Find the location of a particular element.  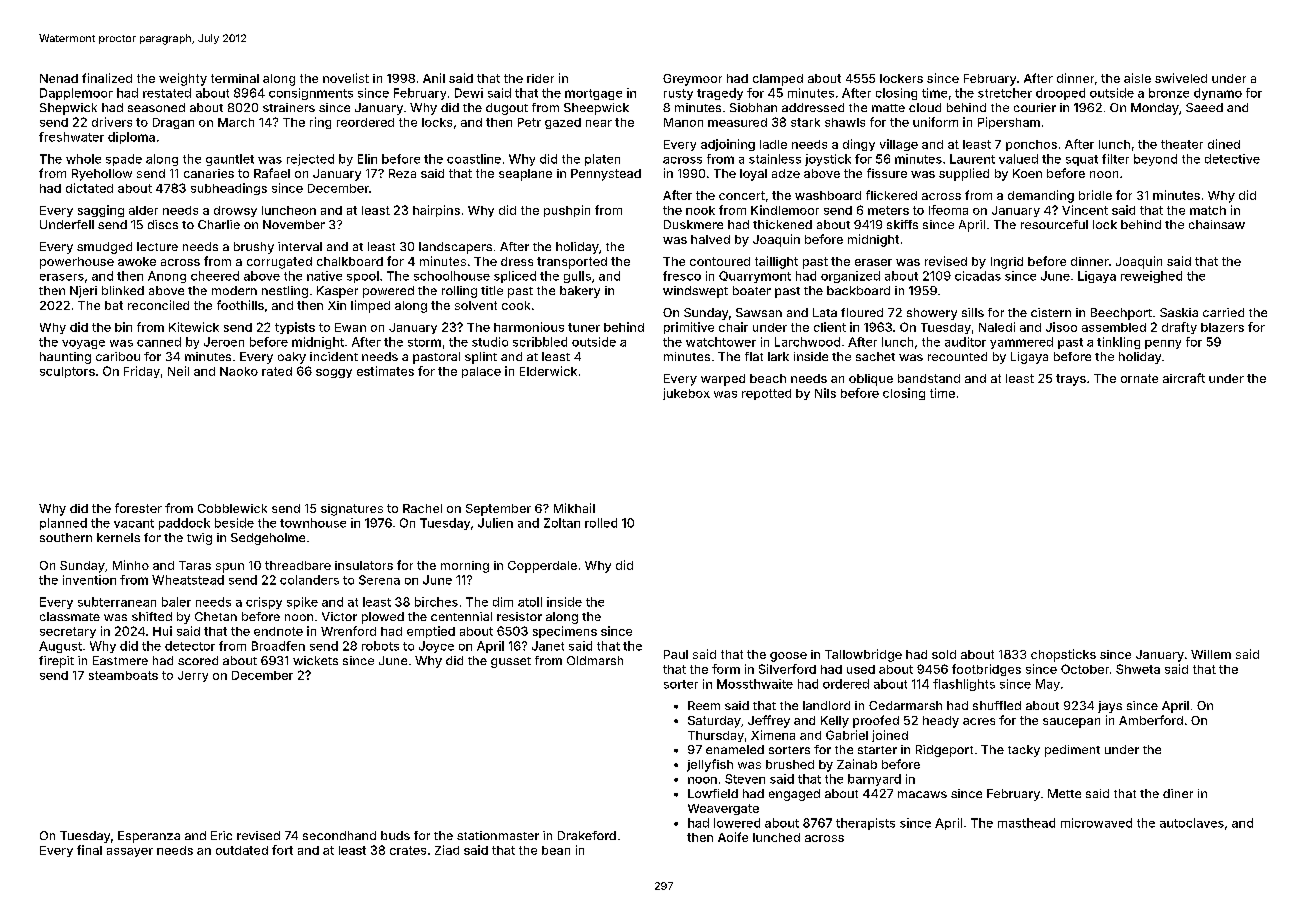

Dragan is located at coordinates (173, 123).
